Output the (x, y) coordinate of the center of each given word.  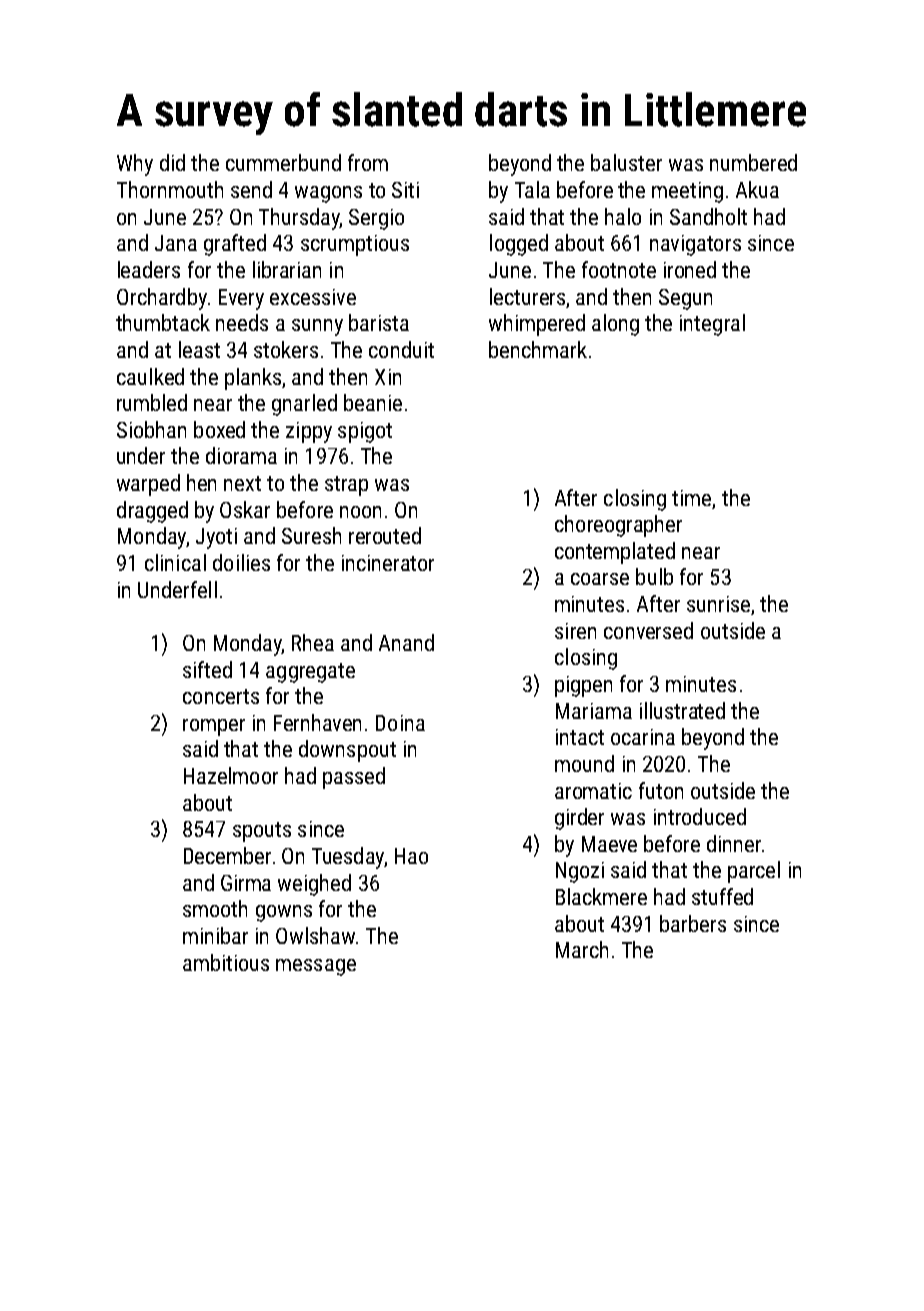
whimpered (537, 325)
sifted (207, 669)
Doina (400, 723)
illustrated (682, 710)
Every (241, 299)
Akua (757, 189)
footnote (619, 269)
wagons (328, 194)
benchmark (538, 349)
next (242, 483)
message (316, 967)
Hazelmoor (231, 775)
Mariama (594, 711)
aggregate (310, 673)
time (691, 498)
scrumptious (355, 245)
